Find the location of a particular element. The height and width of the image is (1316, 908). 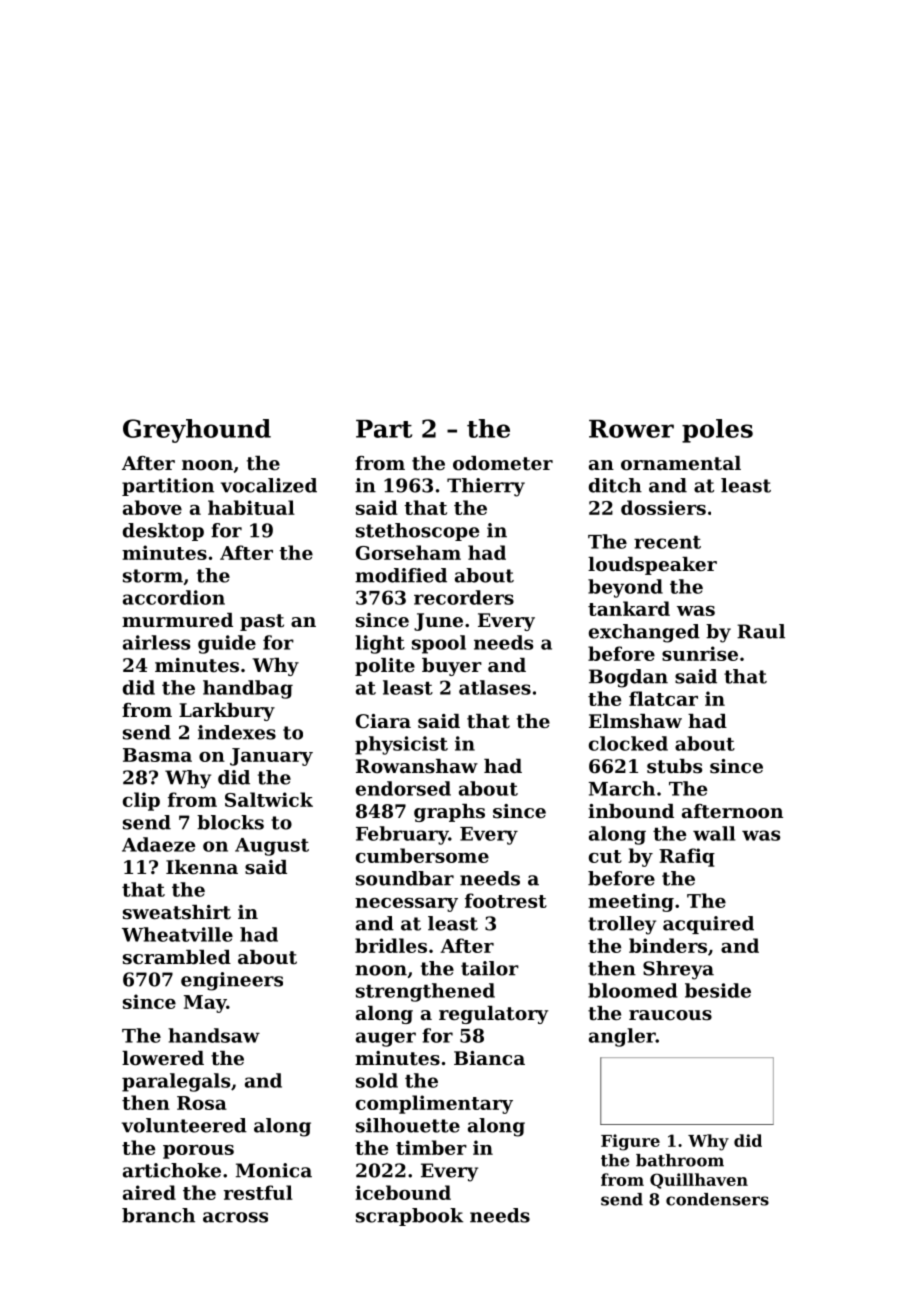

bathroom is located at coordinates (680, 1160).
